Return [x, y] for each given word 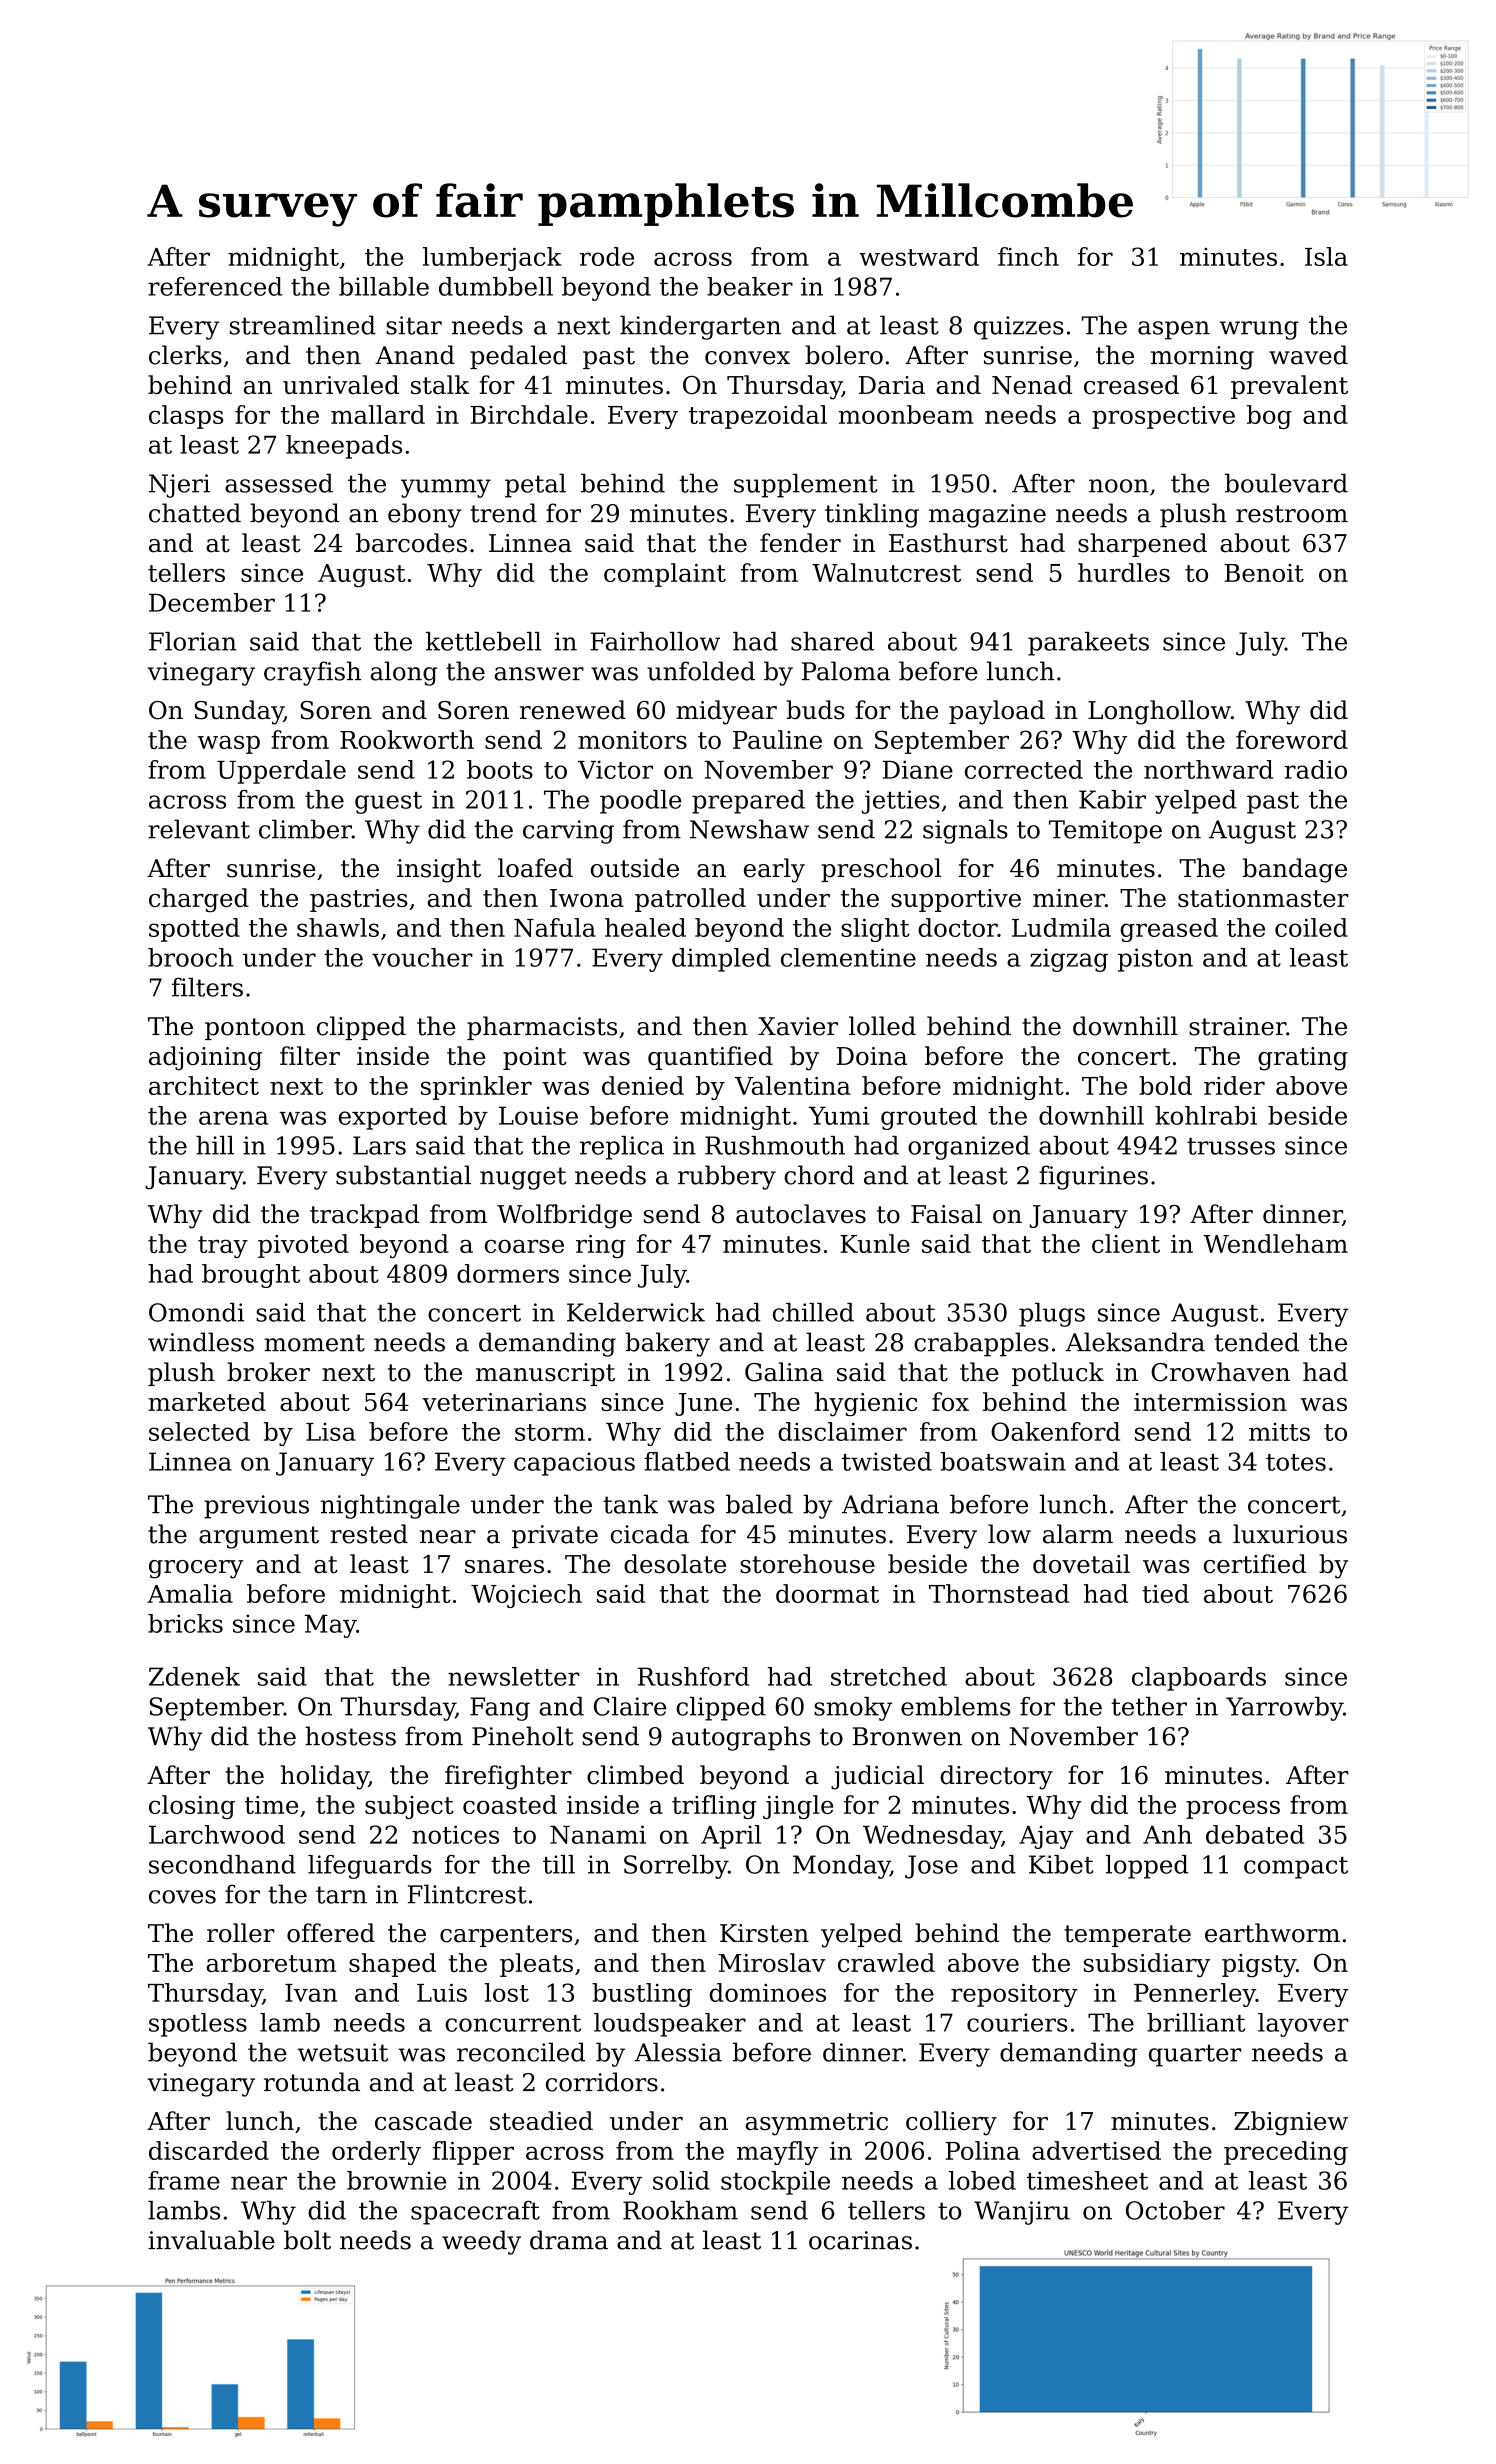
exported [393, 1118]
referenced [215, 286]
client [1126, 1243]
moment [314, 1343]
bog [1269, 417]
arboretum [271, 1962]
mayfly [777, 2153]
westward [919, 256]
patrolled [690, 900]
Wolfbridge [564, 1216]
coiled [1311, 927]
